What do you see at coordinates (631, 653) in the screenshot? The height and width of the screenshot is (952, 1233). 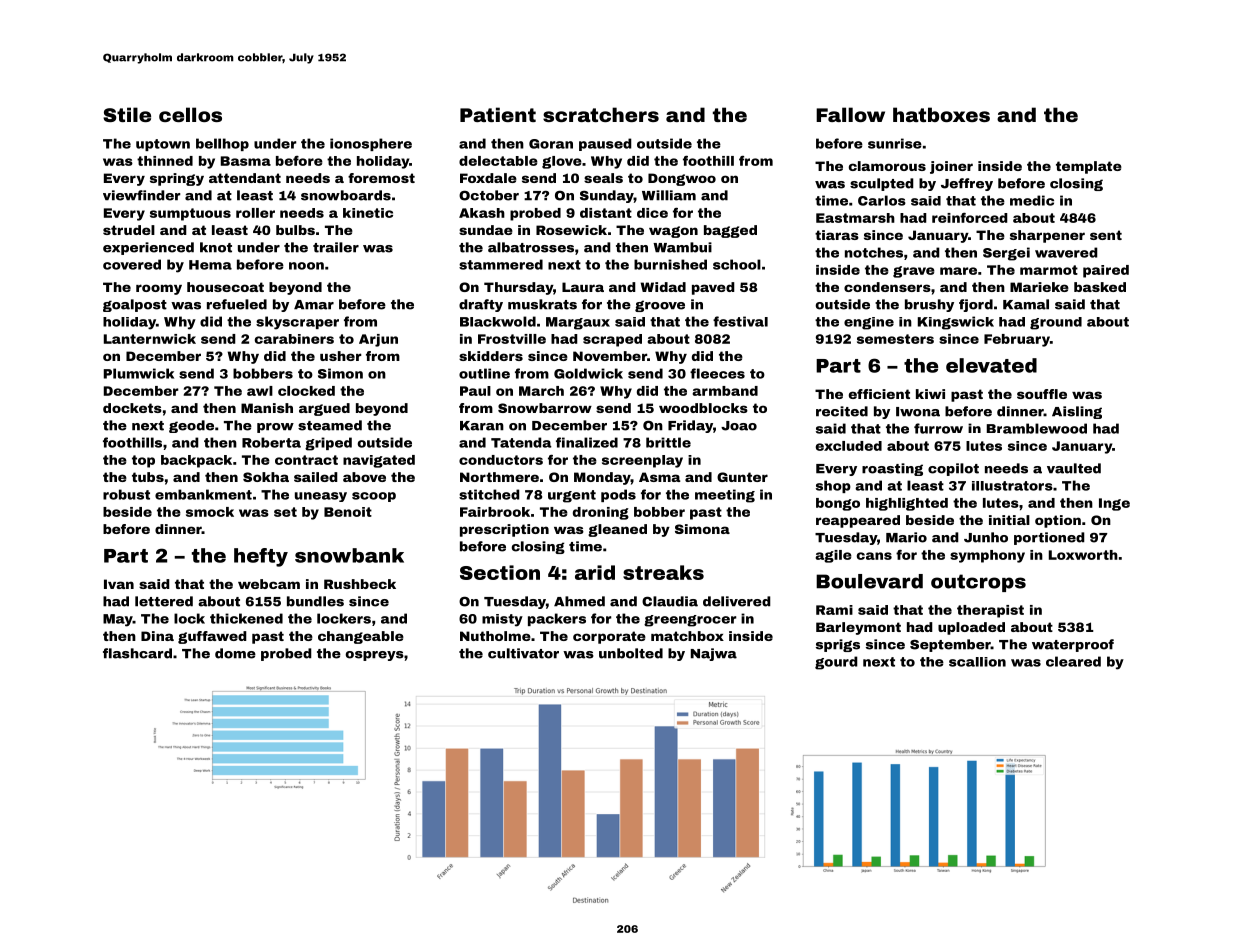 I see `unbolted` at bounding box center [631, 653].
